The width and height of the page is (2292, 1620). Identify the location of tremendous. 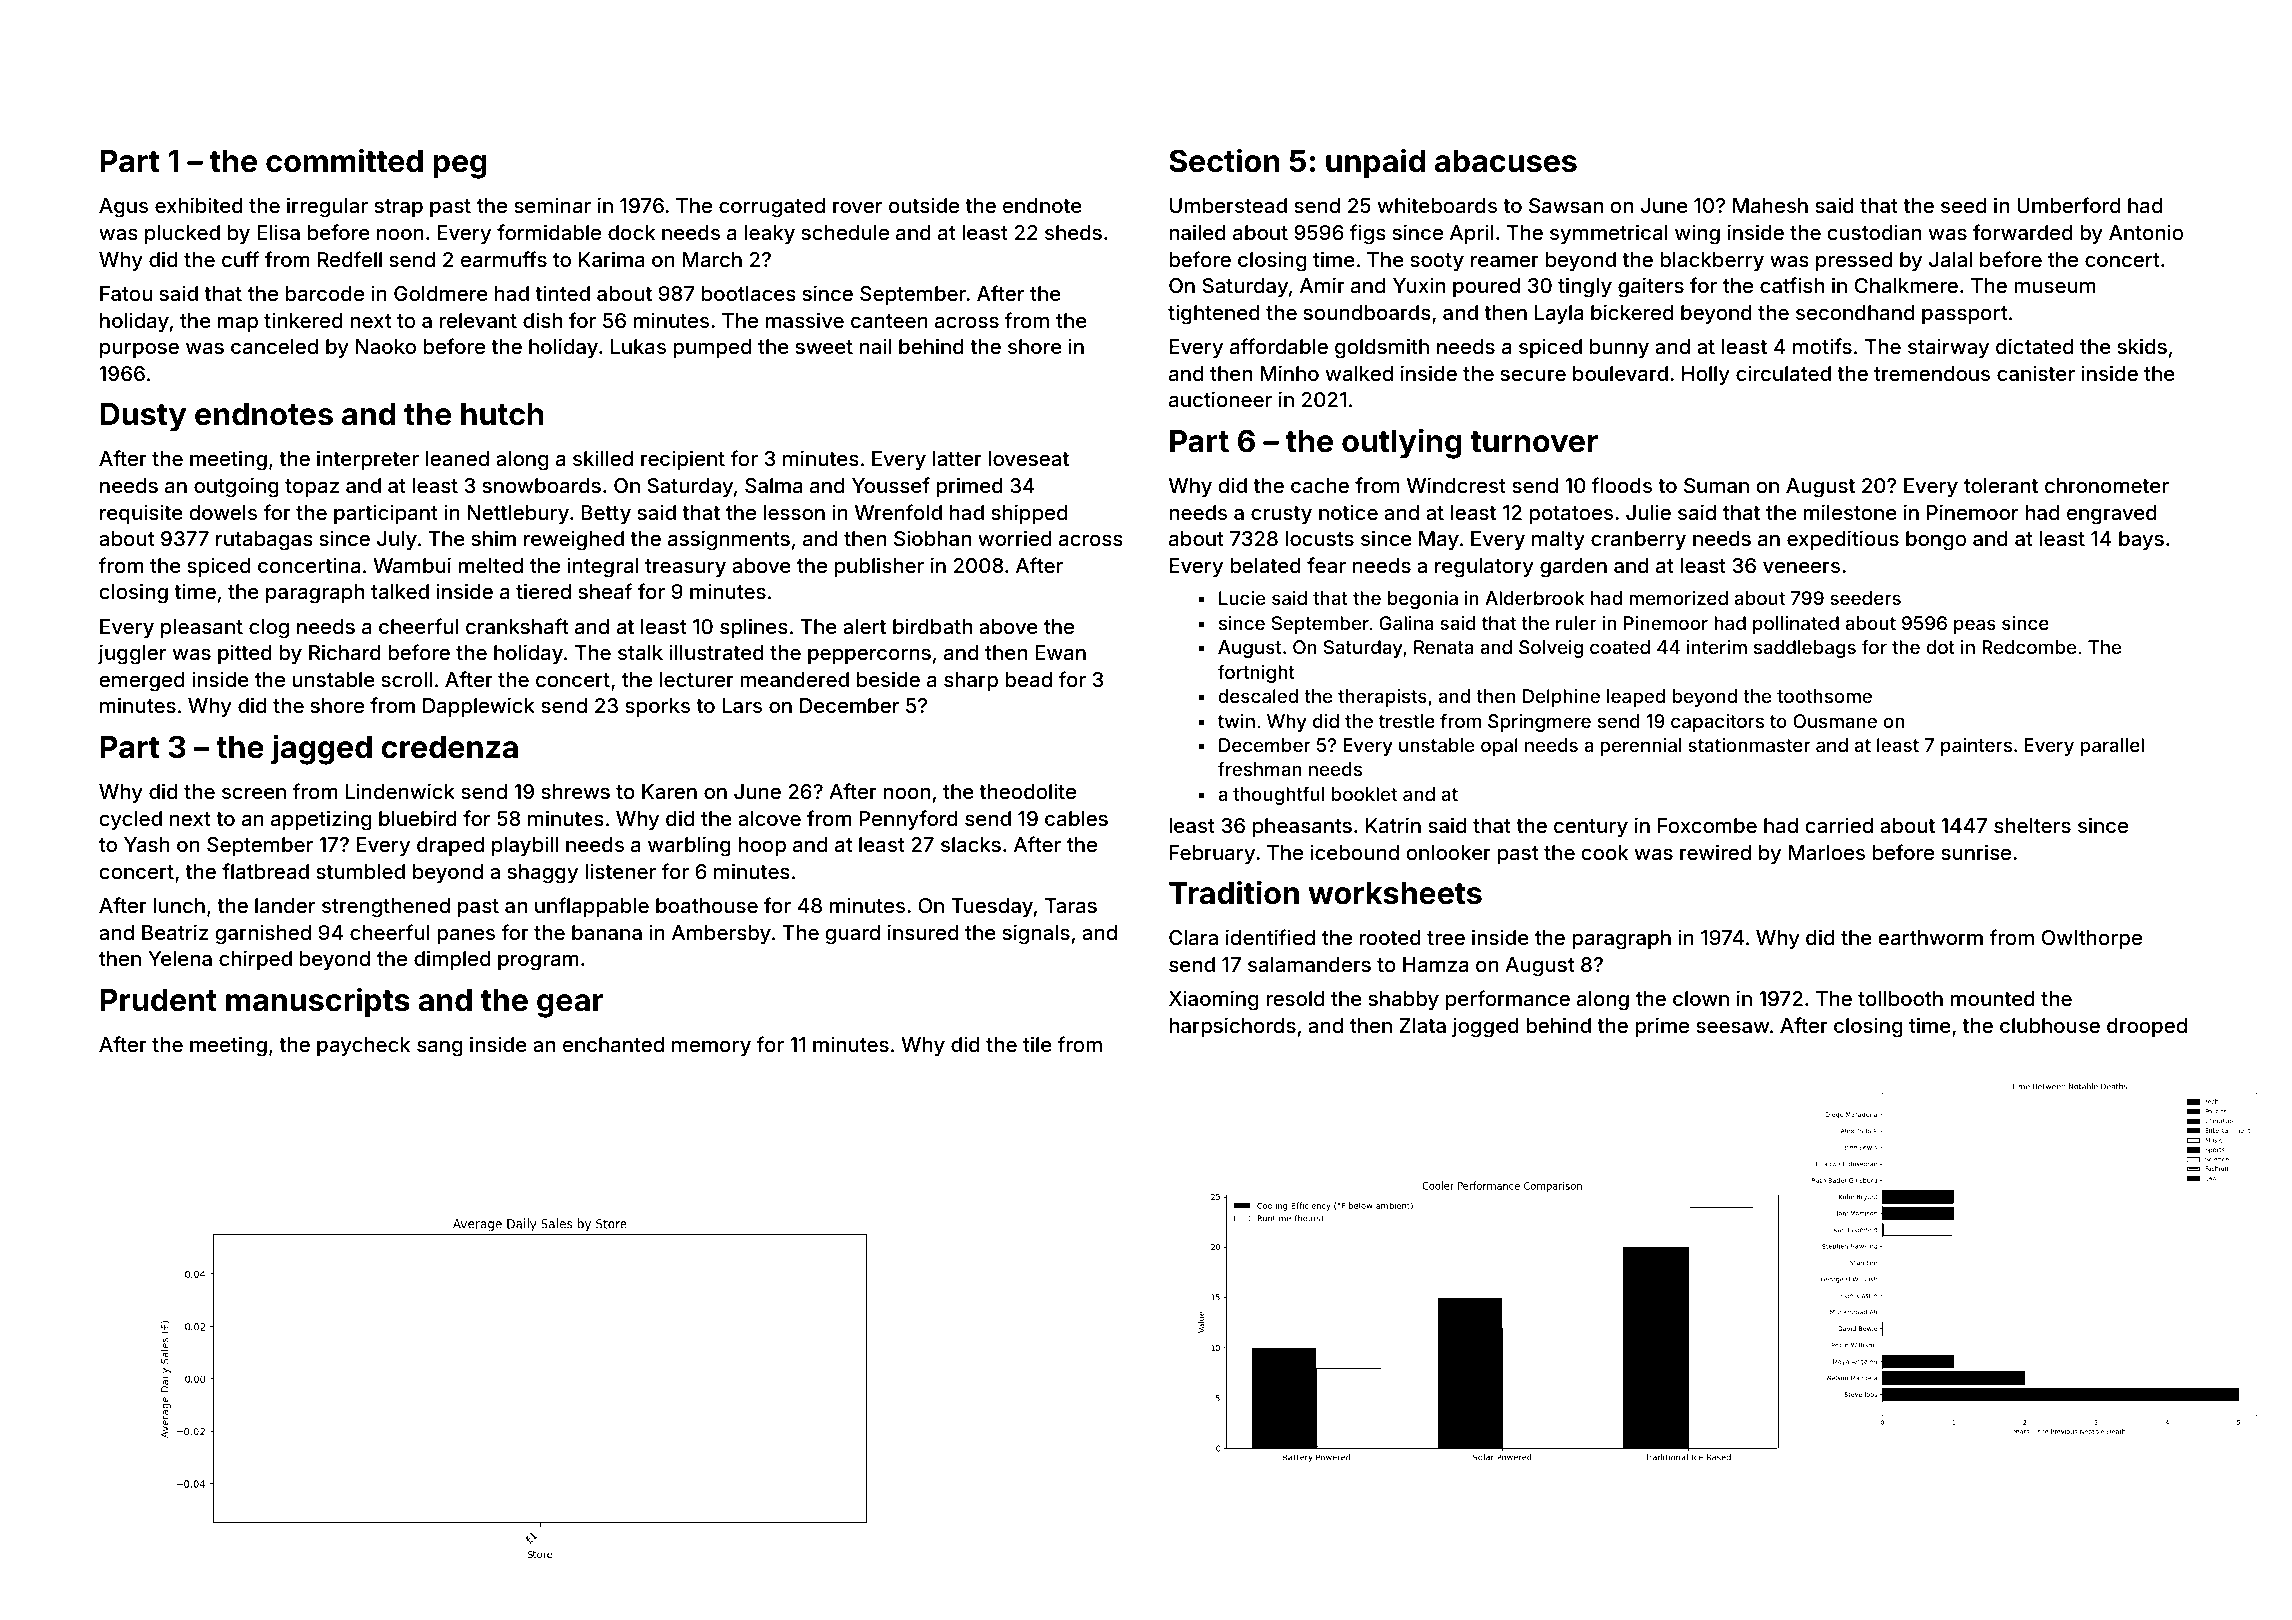
(1932, 373).
